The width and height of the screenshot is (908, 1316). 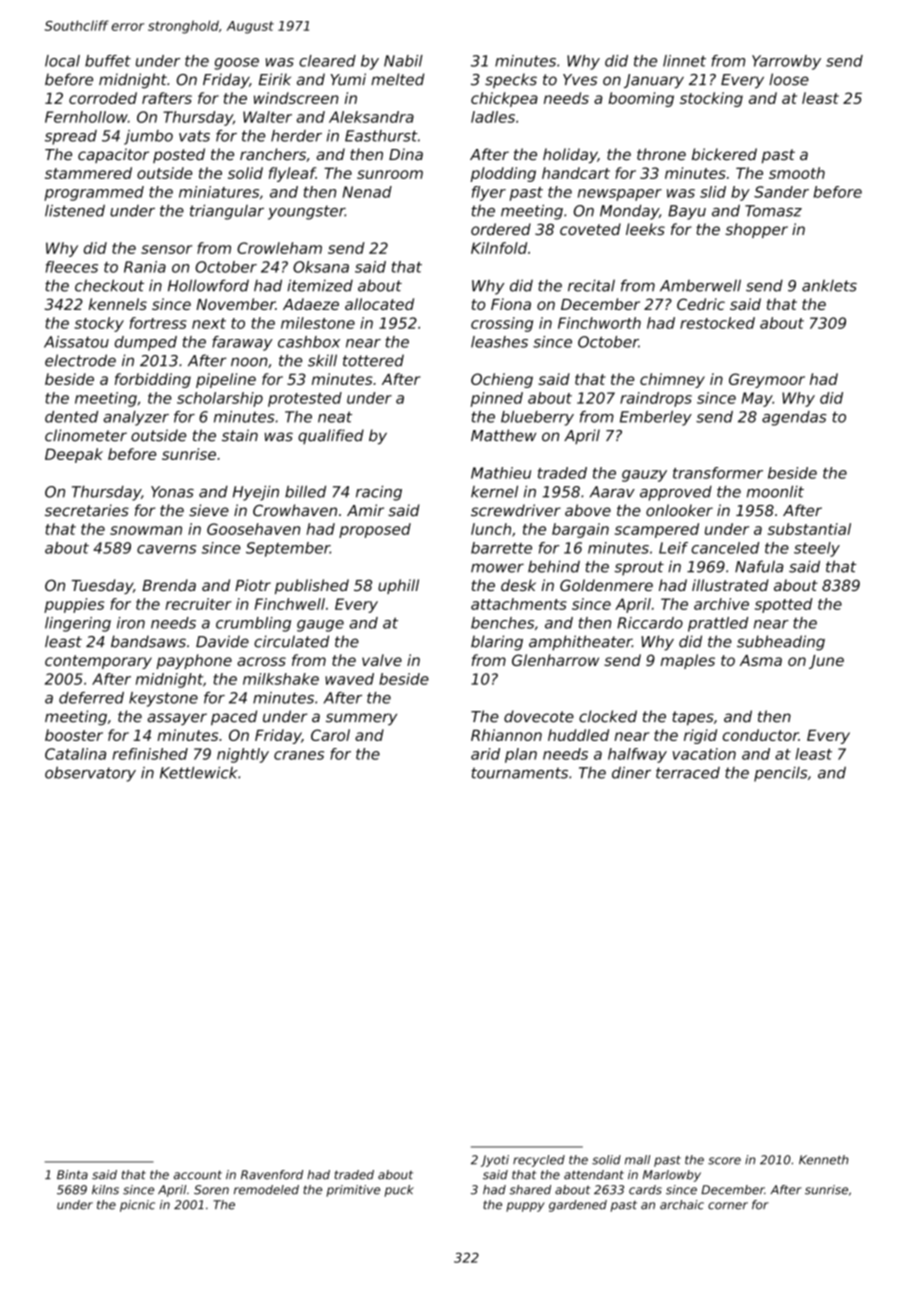 I want to click on Kettlewick, so click(x=199, y=772).
